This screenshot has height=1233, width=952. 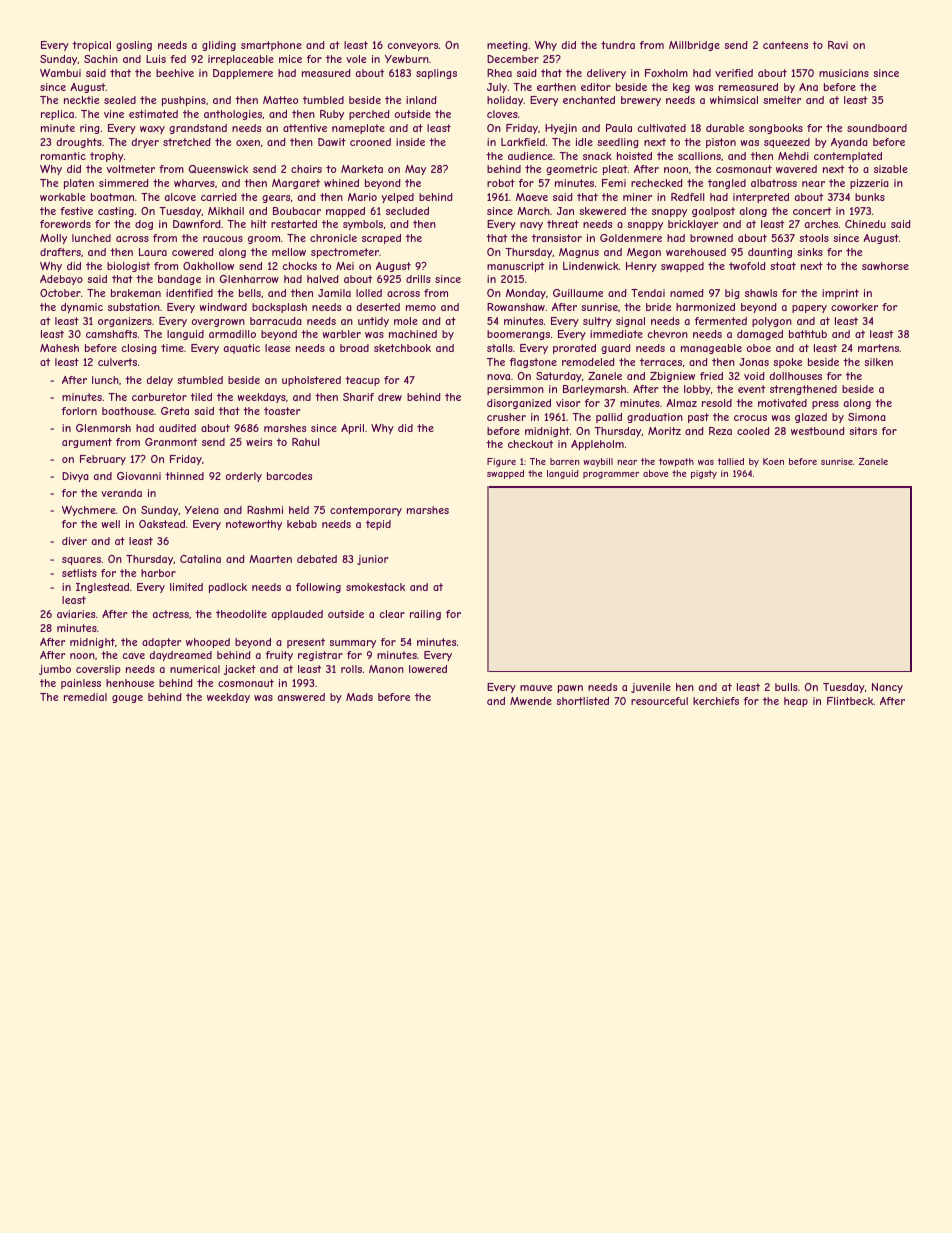 I want to click on tepid, so click(x=378, y=525).
